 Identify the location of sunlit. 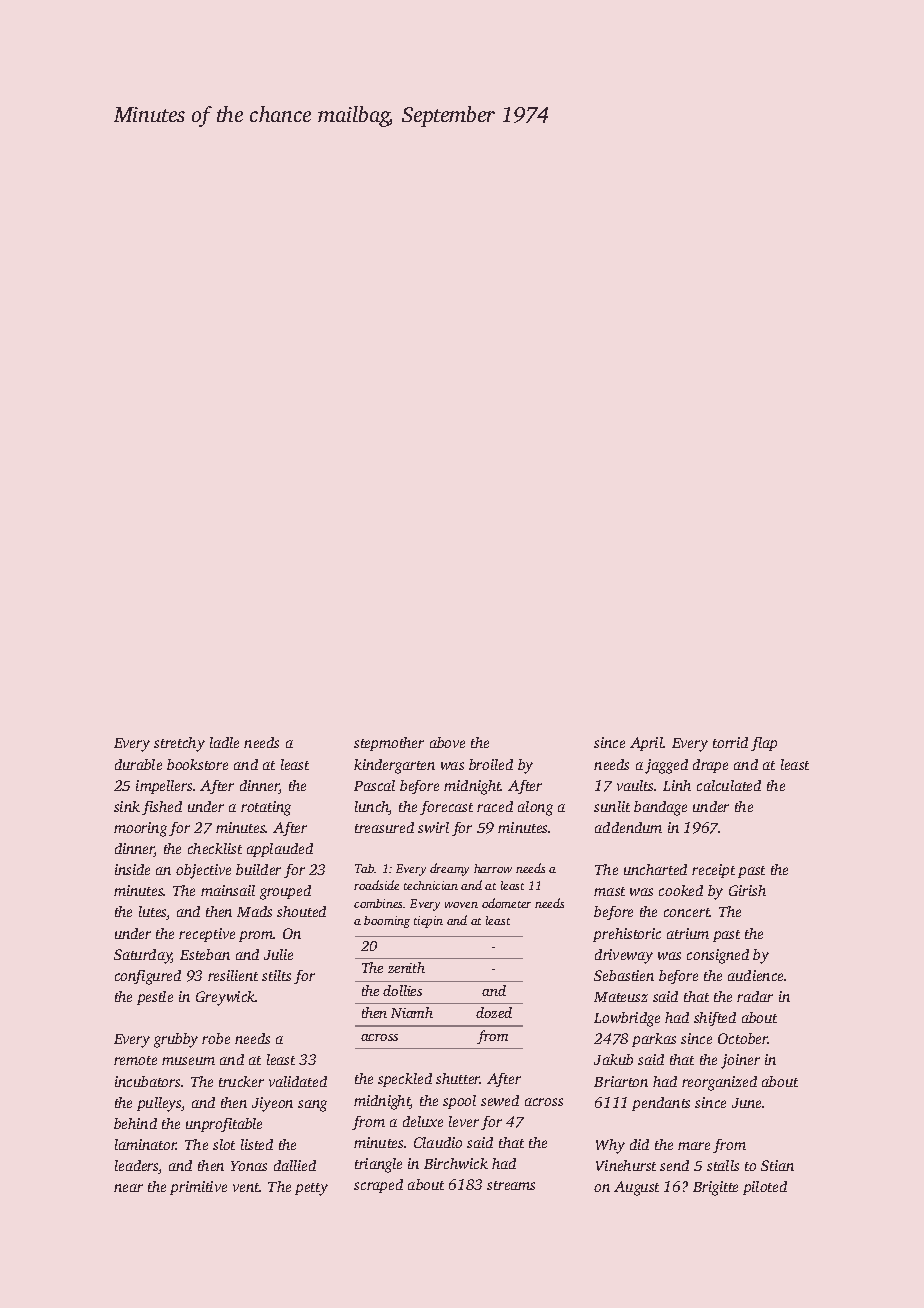
(612, 806).
